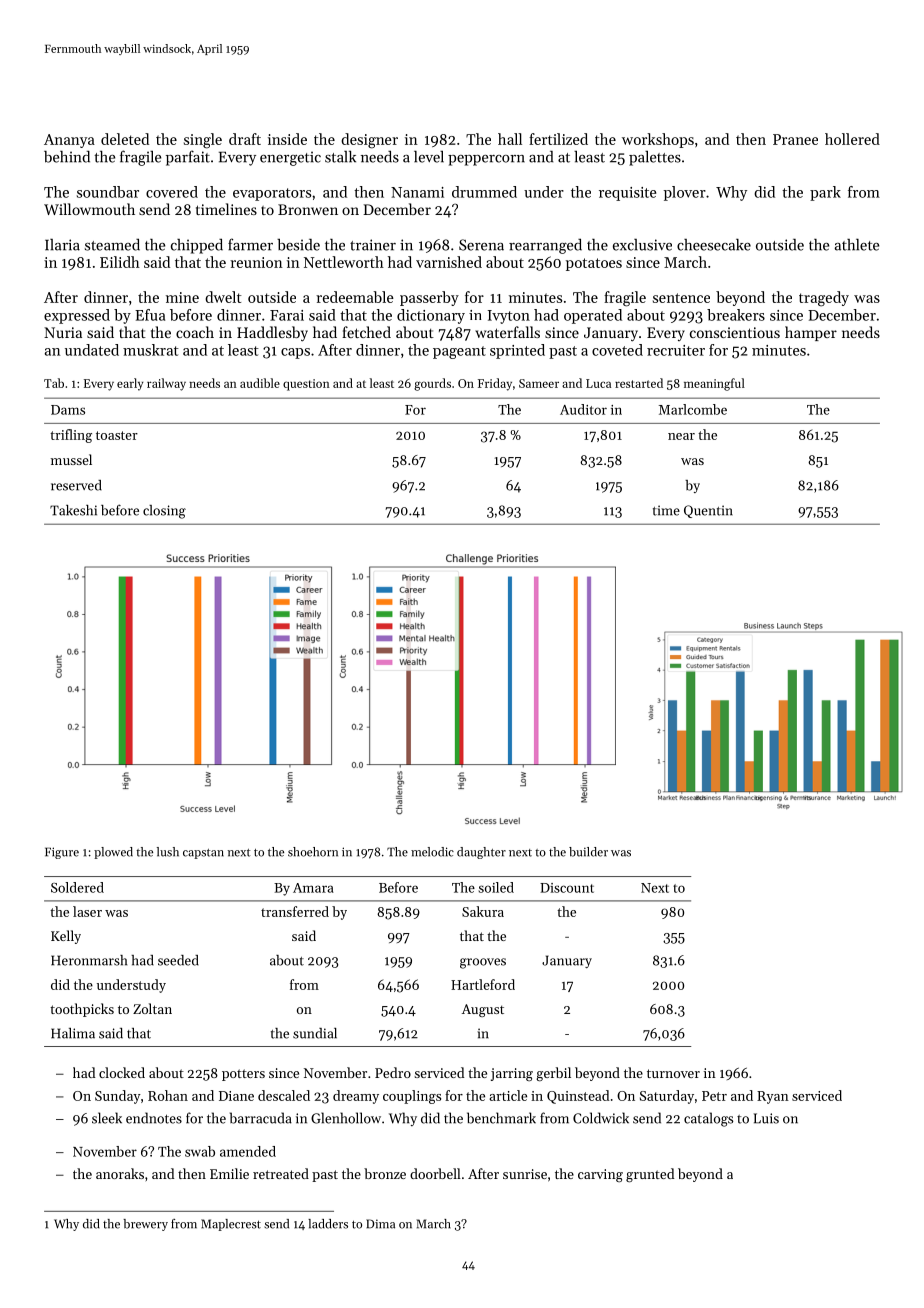 The height and width of the image is (1308, 924). Describe the element at coordinates (708, 511) in the image. I see `Quentin` at that location.
